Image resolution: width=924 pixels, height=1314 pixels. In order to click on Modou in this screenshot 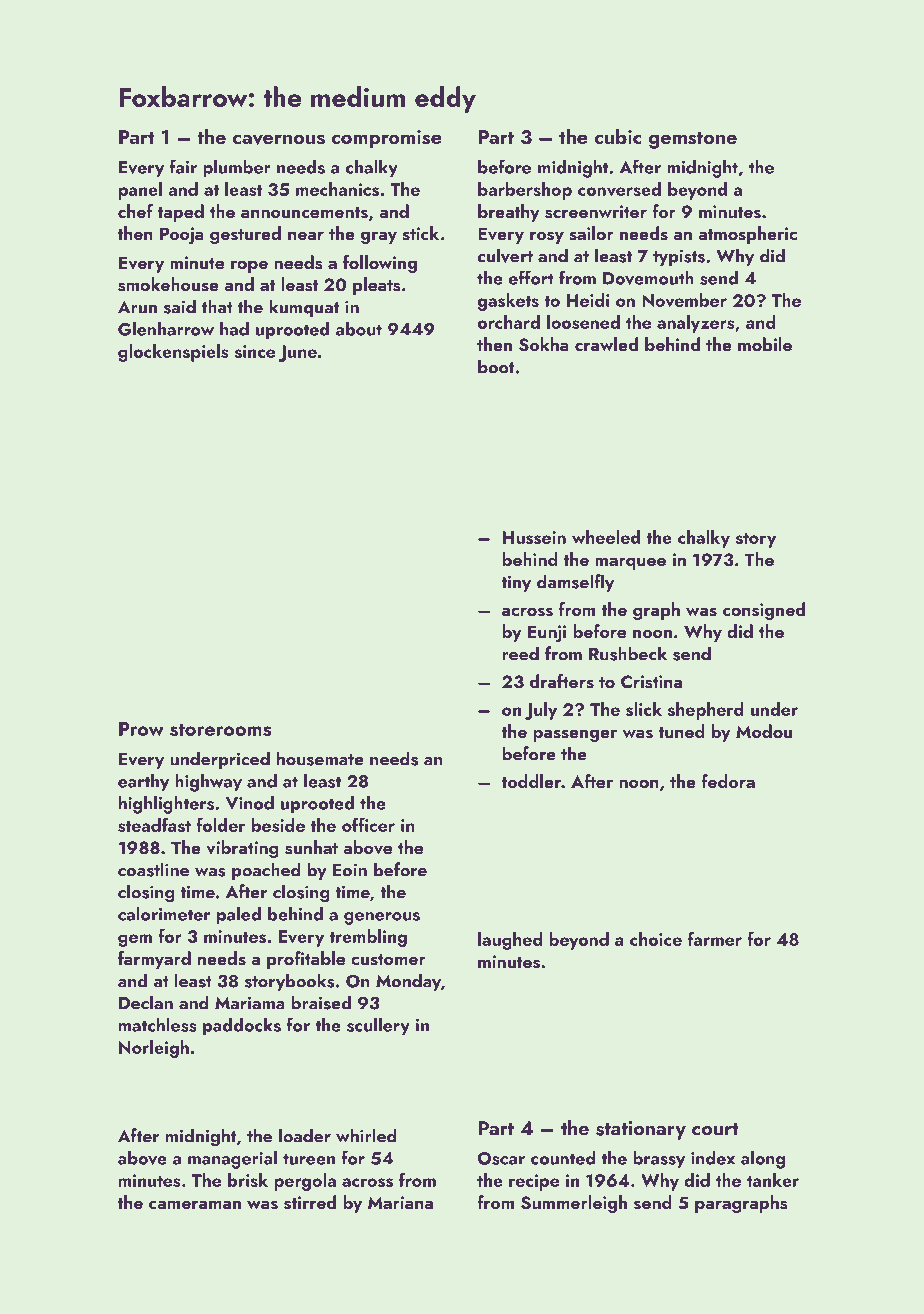, I will do `click(764, 731)`.
